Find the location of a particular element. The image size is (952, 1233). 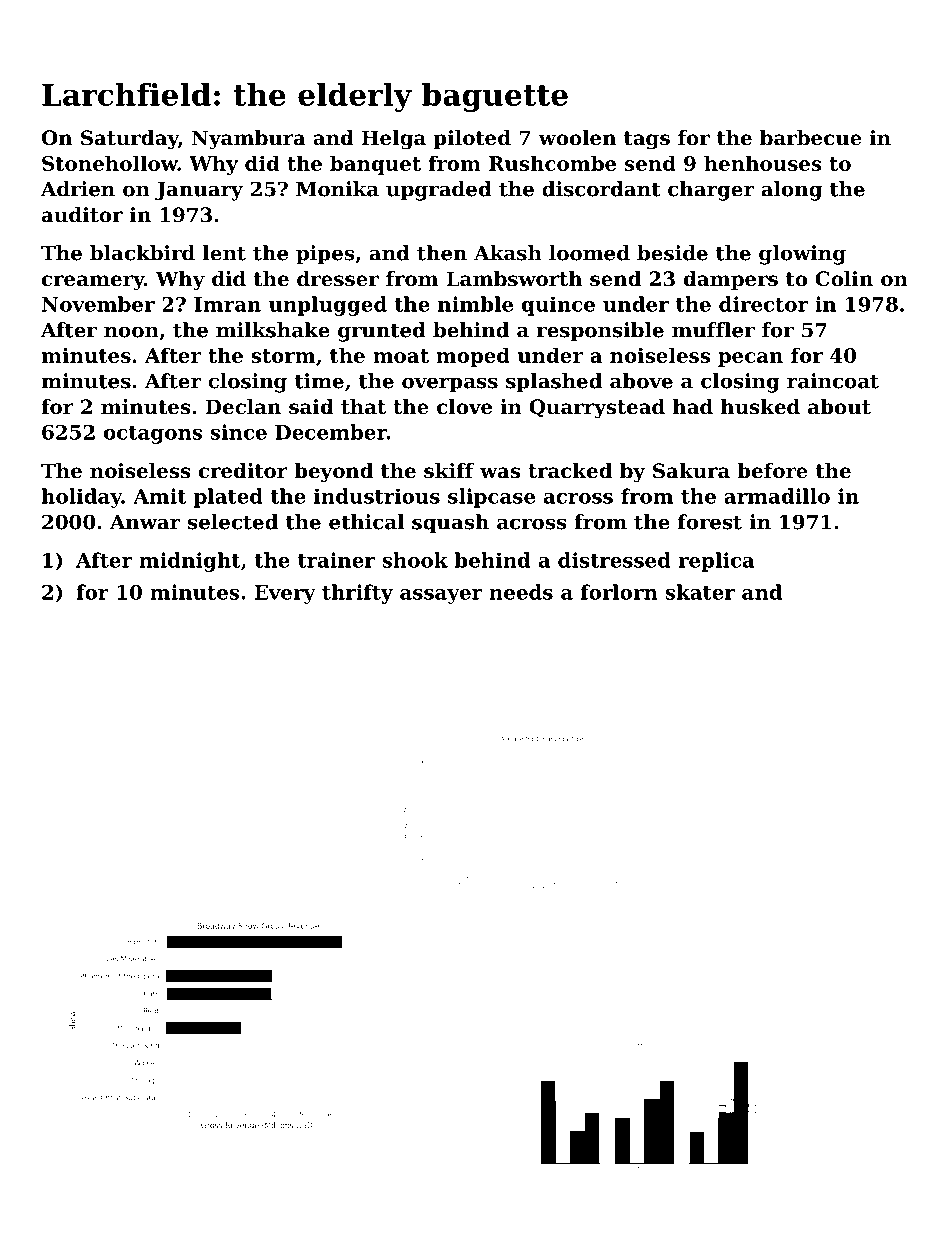

Helga is located at coordinates (393, 140).
